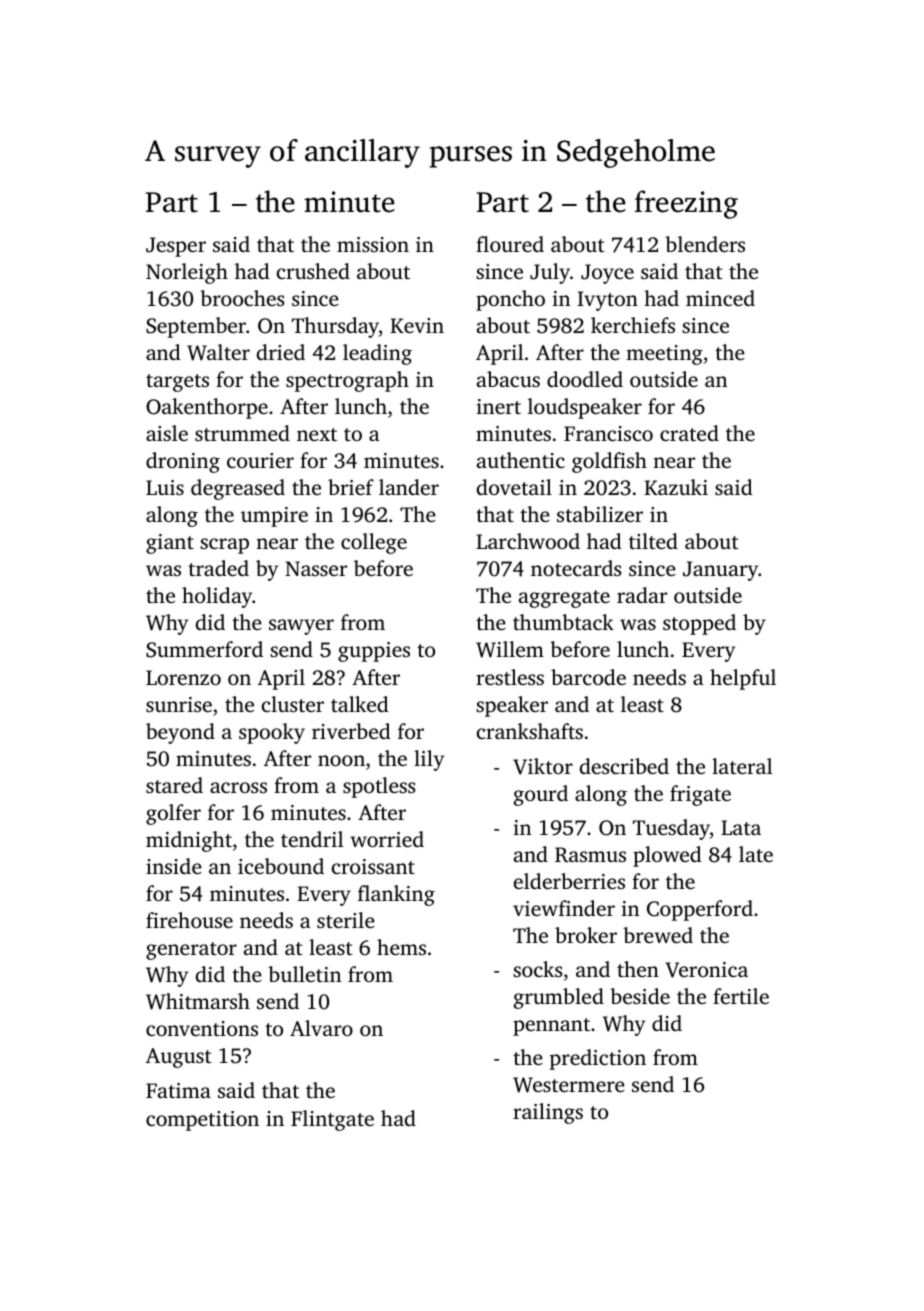 The height and width of the page is (1311, 924). What do you see at coordinates (743, 679) in the page?
I see `helpful` at bounding box center [743, 679].
